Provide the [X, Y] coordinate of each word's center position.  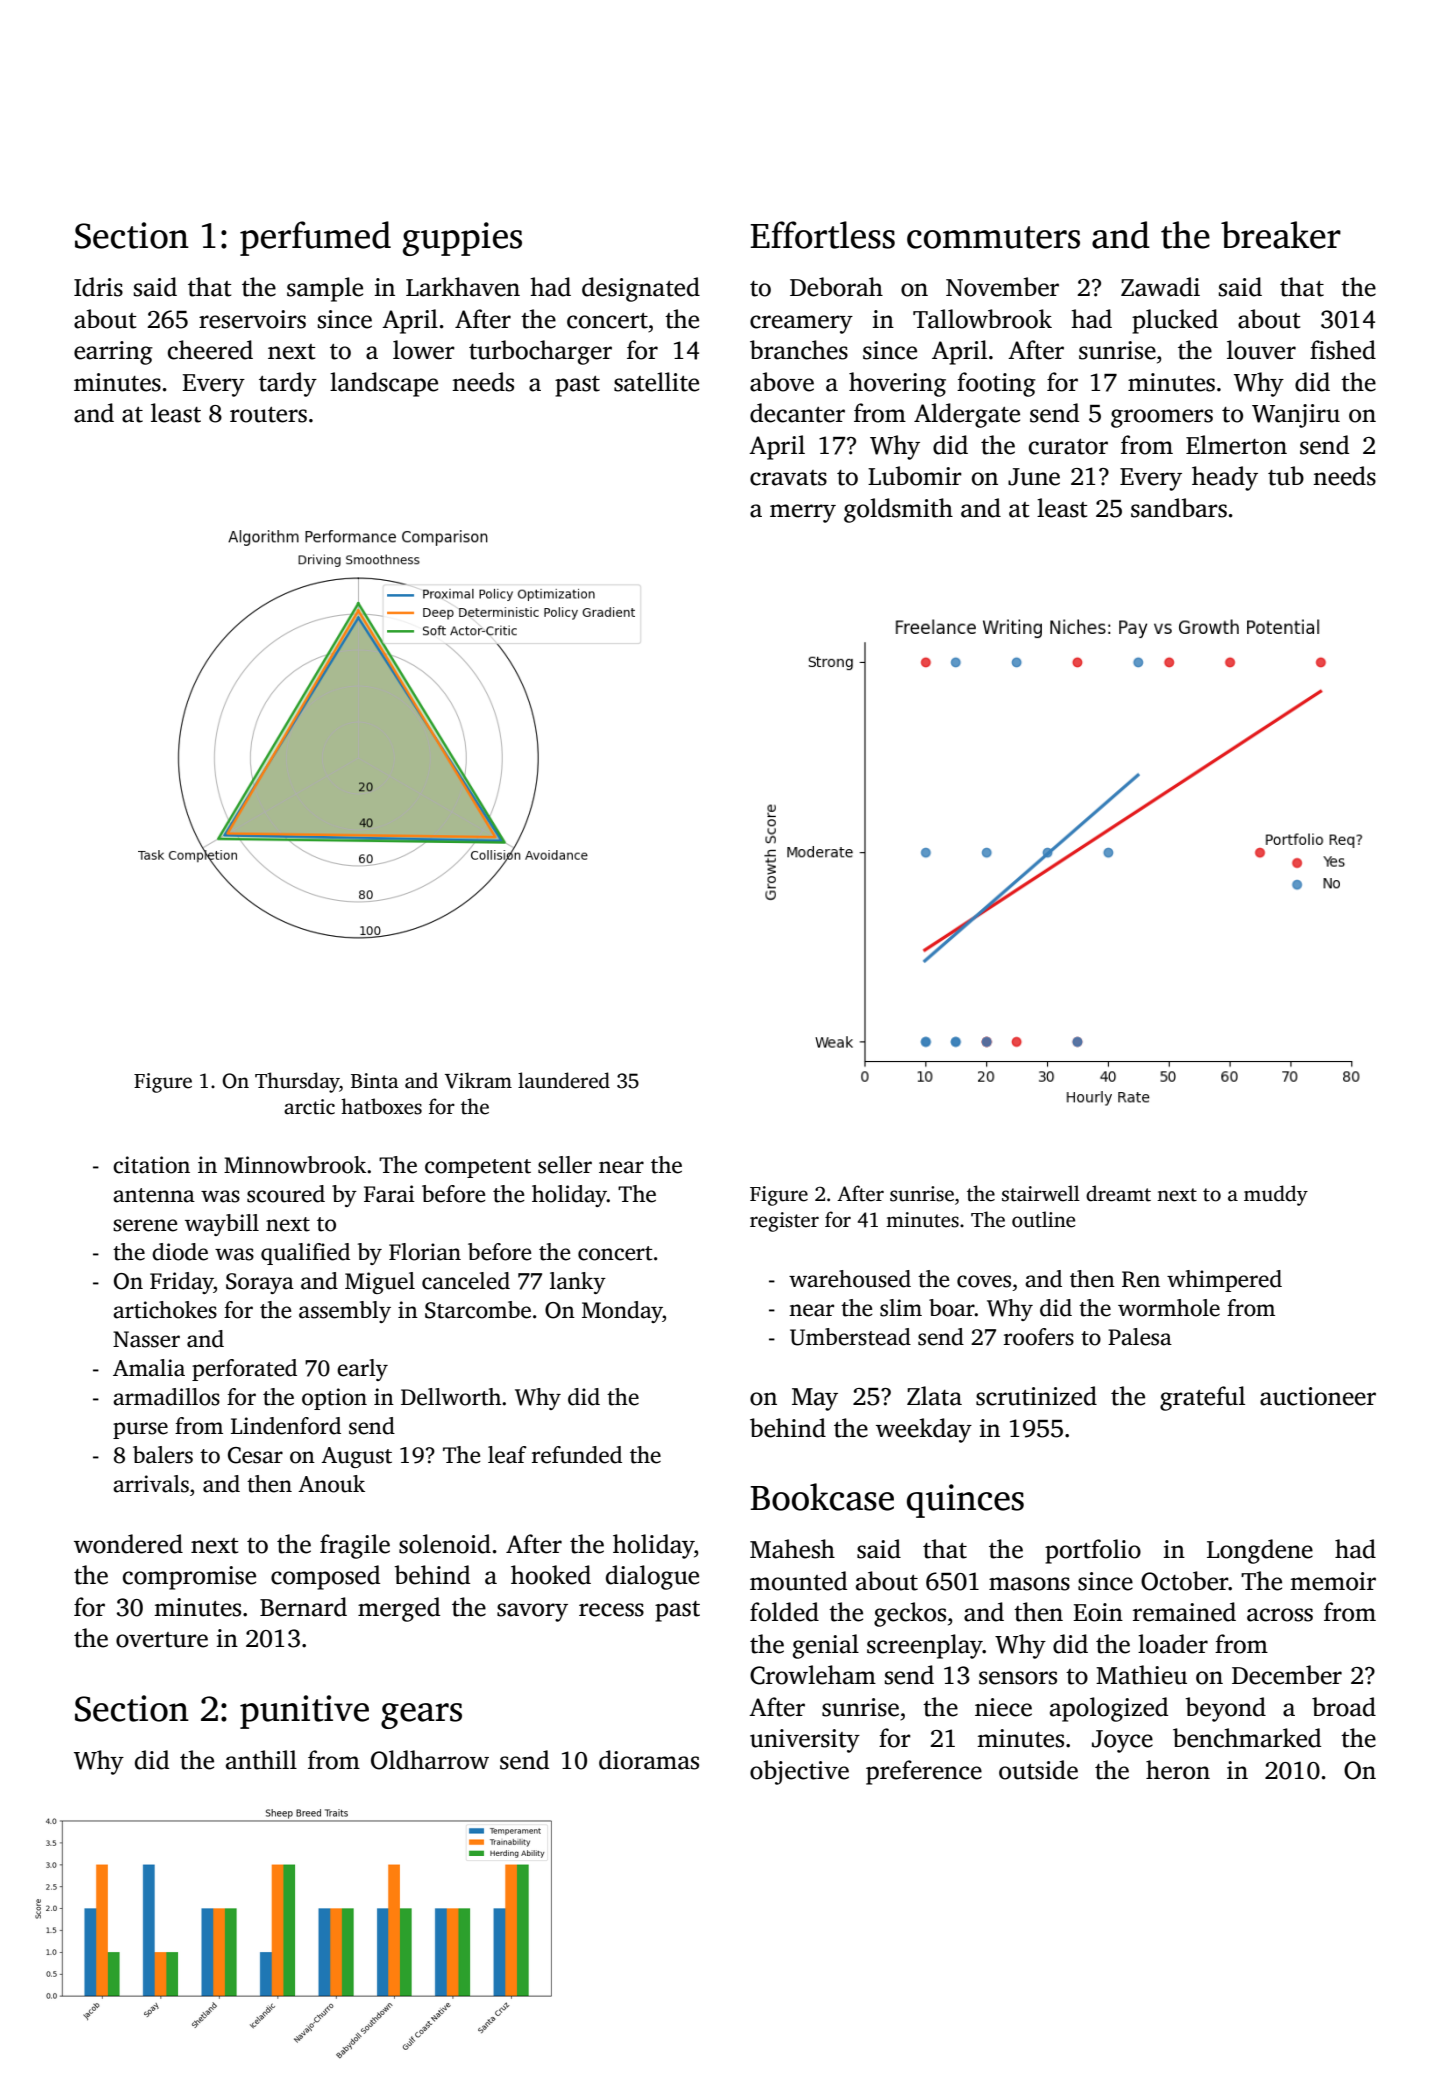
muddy [1276, 1195]
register [784, 1222]
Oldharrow [430, 1760]
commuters [993, 237]
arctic [309, 1107]
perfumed [315, 238]
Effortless [822, 235]
